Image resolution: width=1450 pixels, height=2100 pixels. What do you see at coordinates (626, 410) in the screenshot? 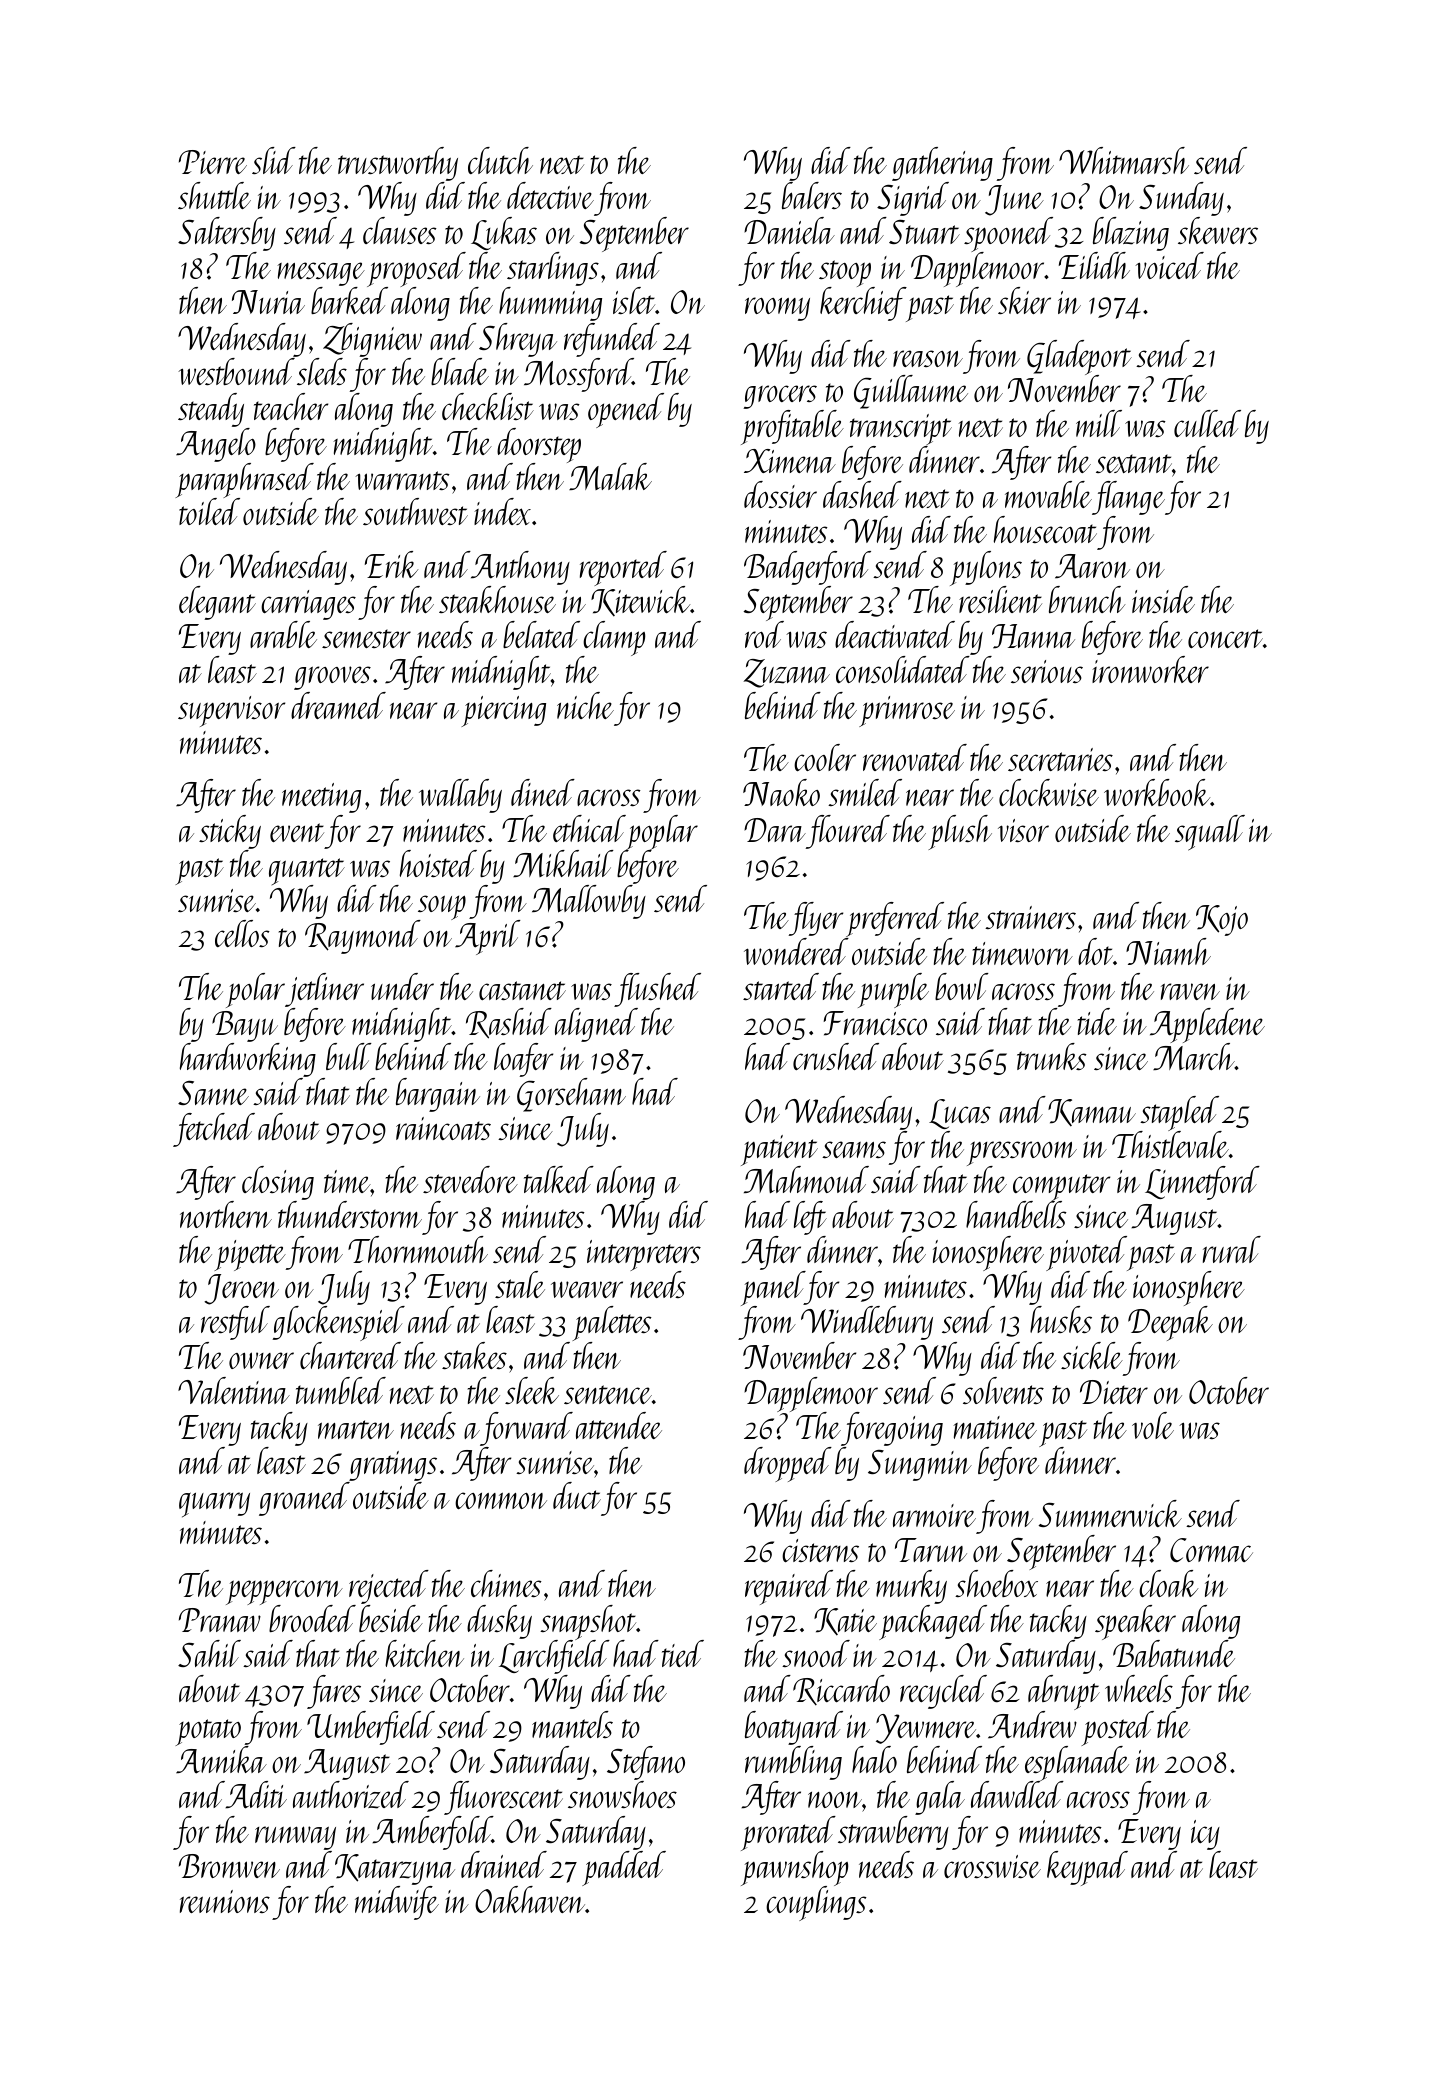
I see `opened` at bounding box center [626, 410].
